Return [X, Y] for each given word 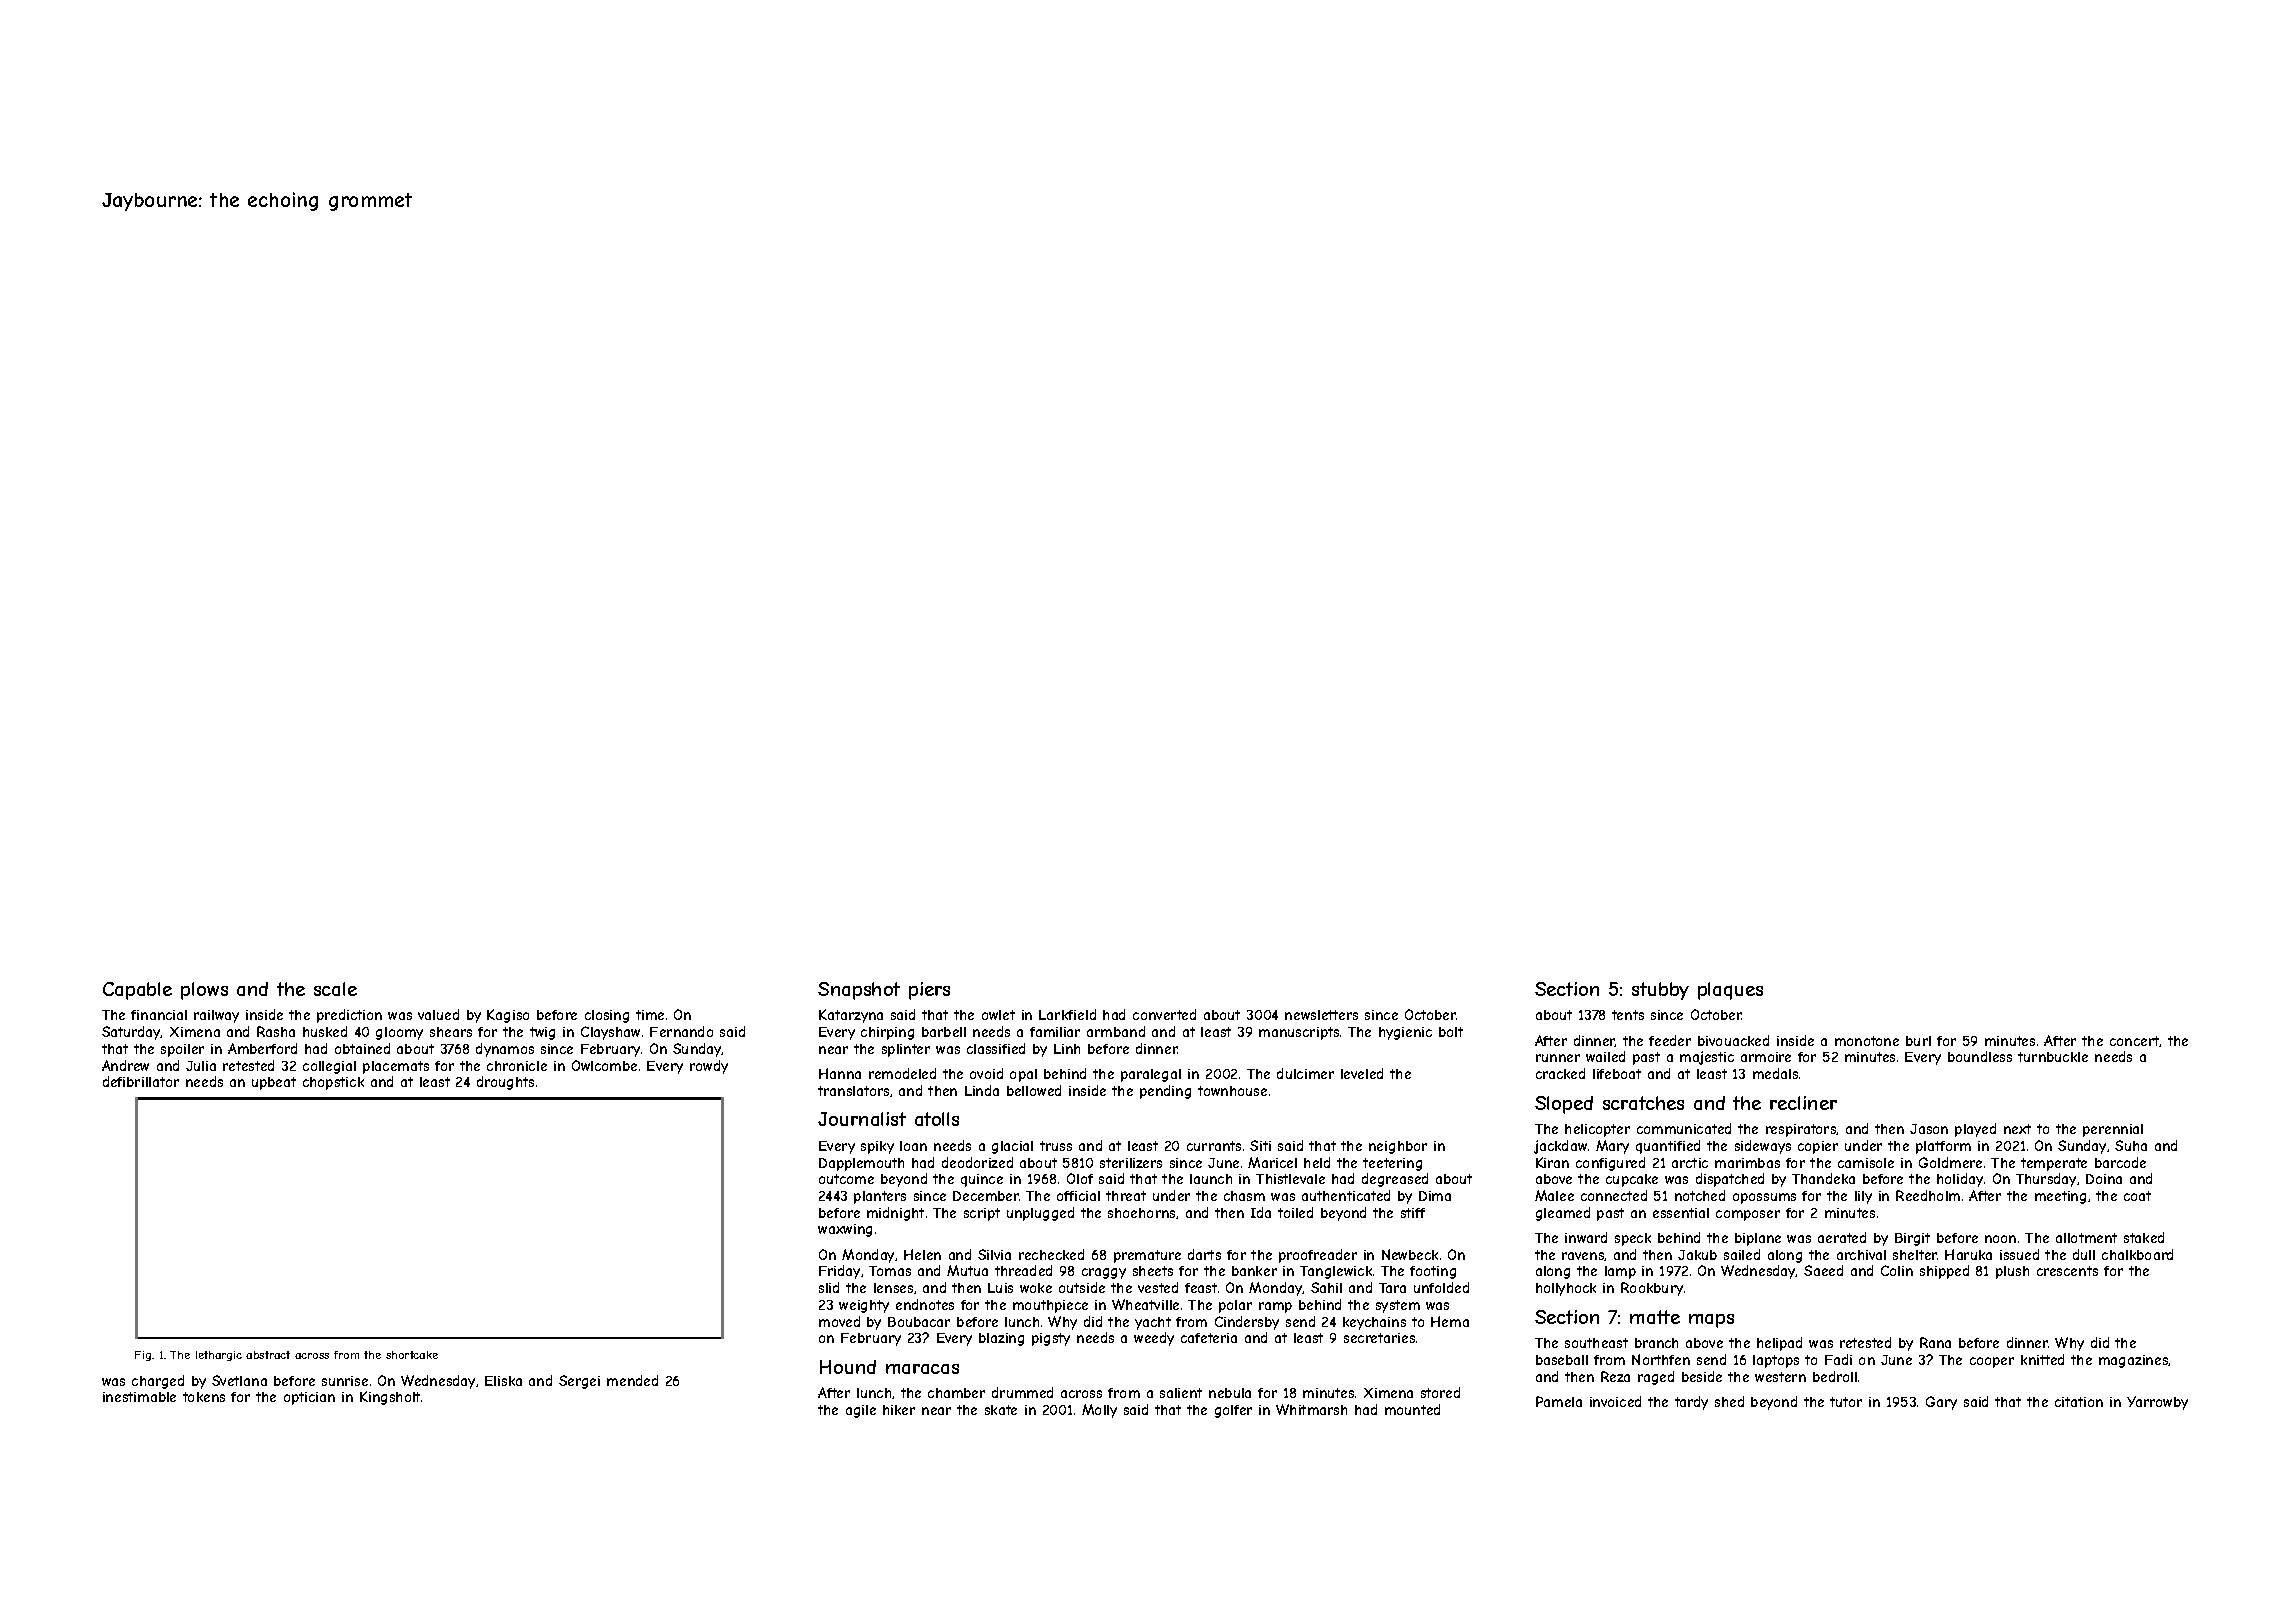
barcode [2120, 1162]
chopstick [333, 1083]
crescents [2067, 1271]
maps [1711, 1321]
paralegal [1151, 1075]
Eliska [503, 1381]
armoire [1766, 1057]
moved [839, 1321]
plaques [1730, 991]
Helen [922, 1254]
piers [929, 991]
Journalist [862, 1119]
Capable [137, 991]
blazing [1001, 1339]
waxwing [845, 1230]
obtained [362, 1048]
